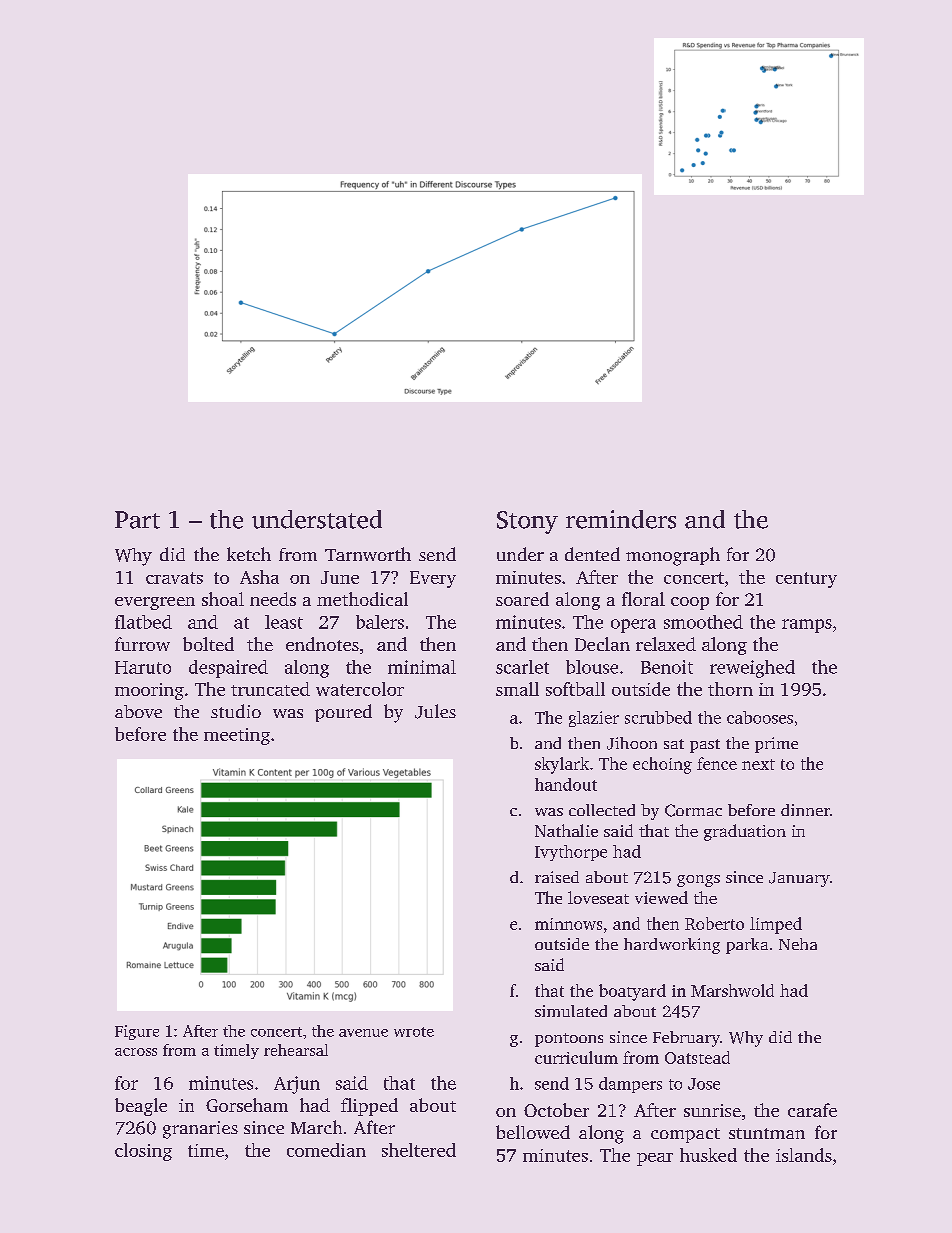  Describe the element at coordinates (760, 717) in the page. I see `cabooses` at that location.
